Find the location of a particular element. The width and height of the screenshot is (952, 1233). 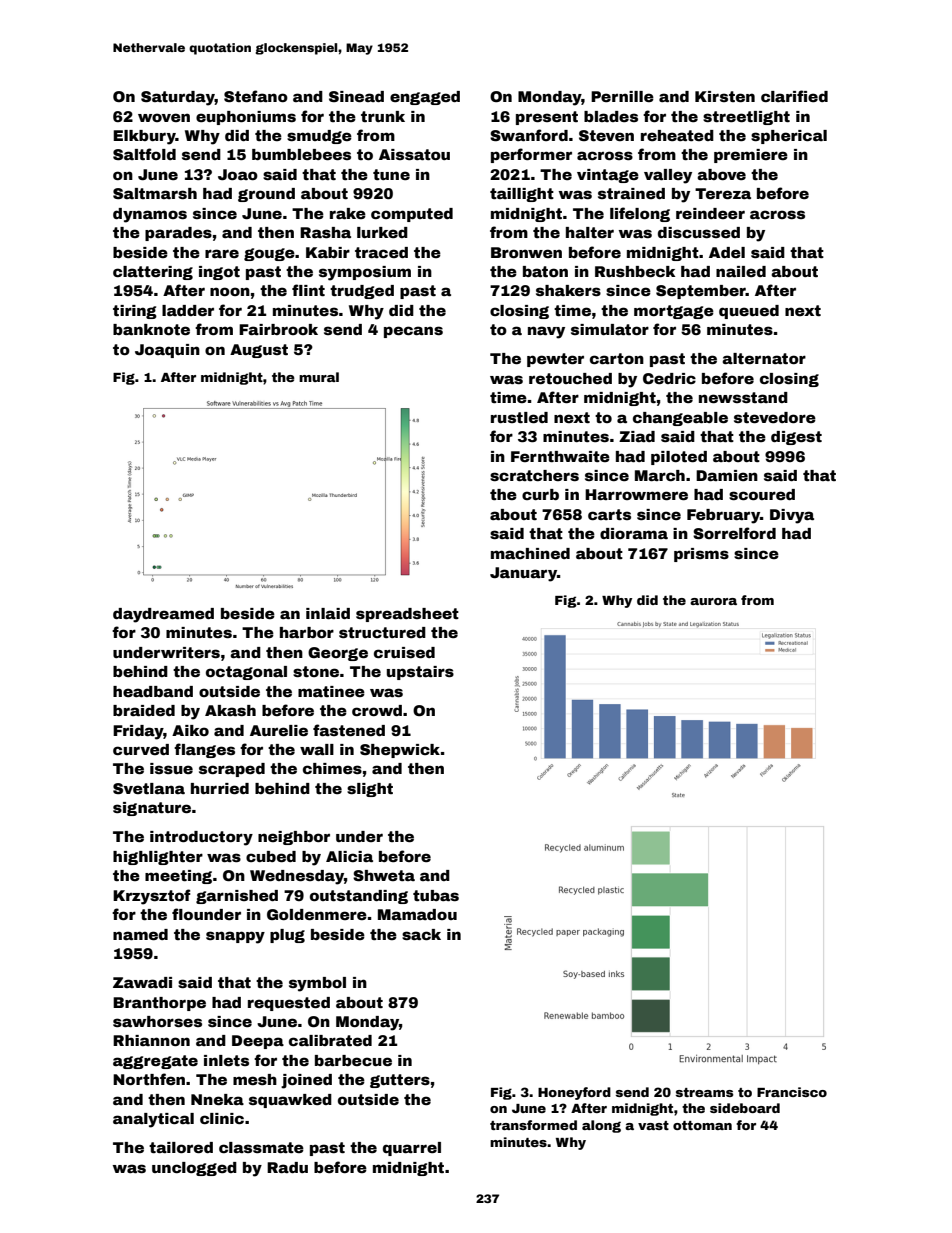

Kirsten is located at coordinates (725, 96).
